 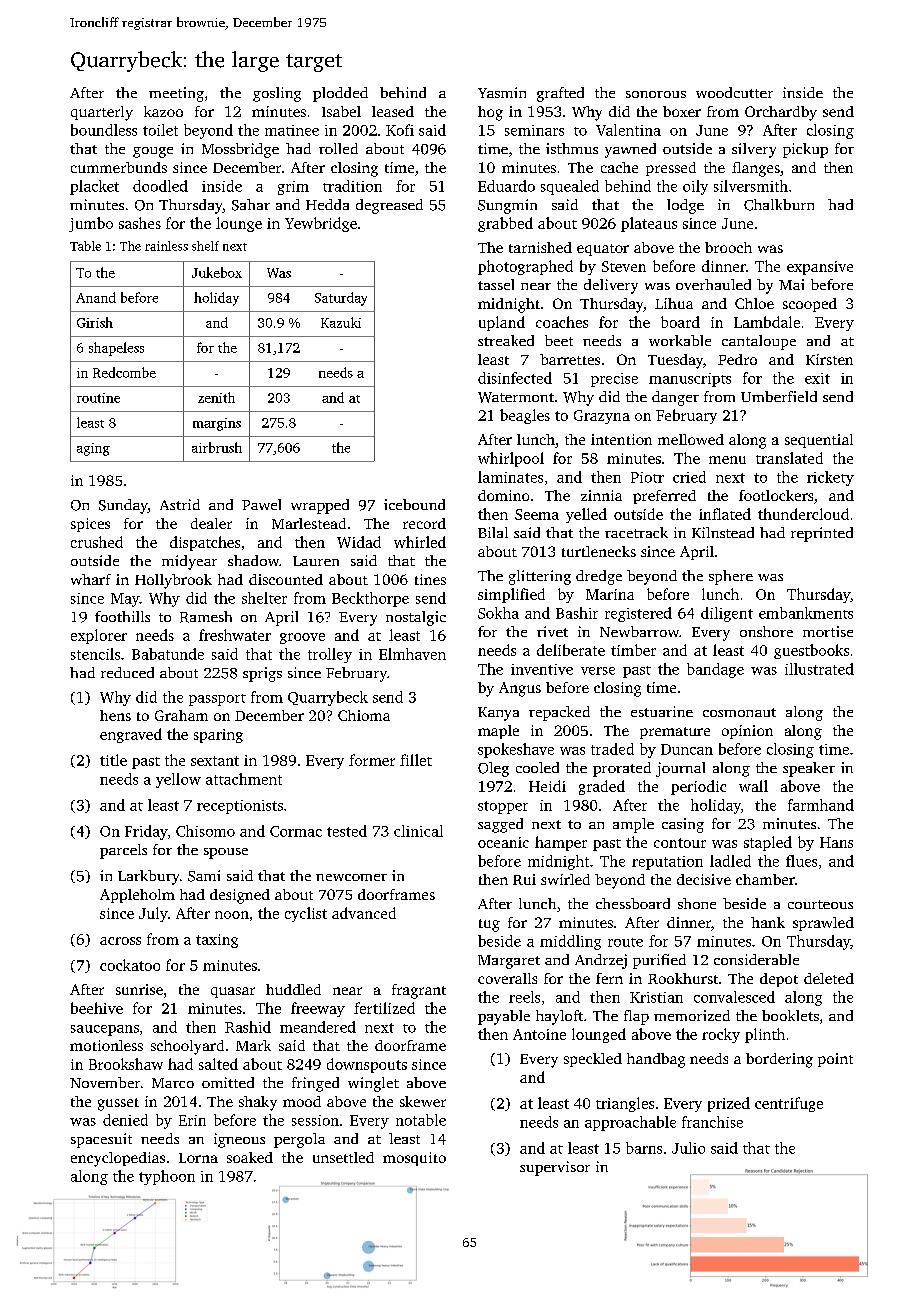 I want to click on oceanic, so click(x=503, y=842).
